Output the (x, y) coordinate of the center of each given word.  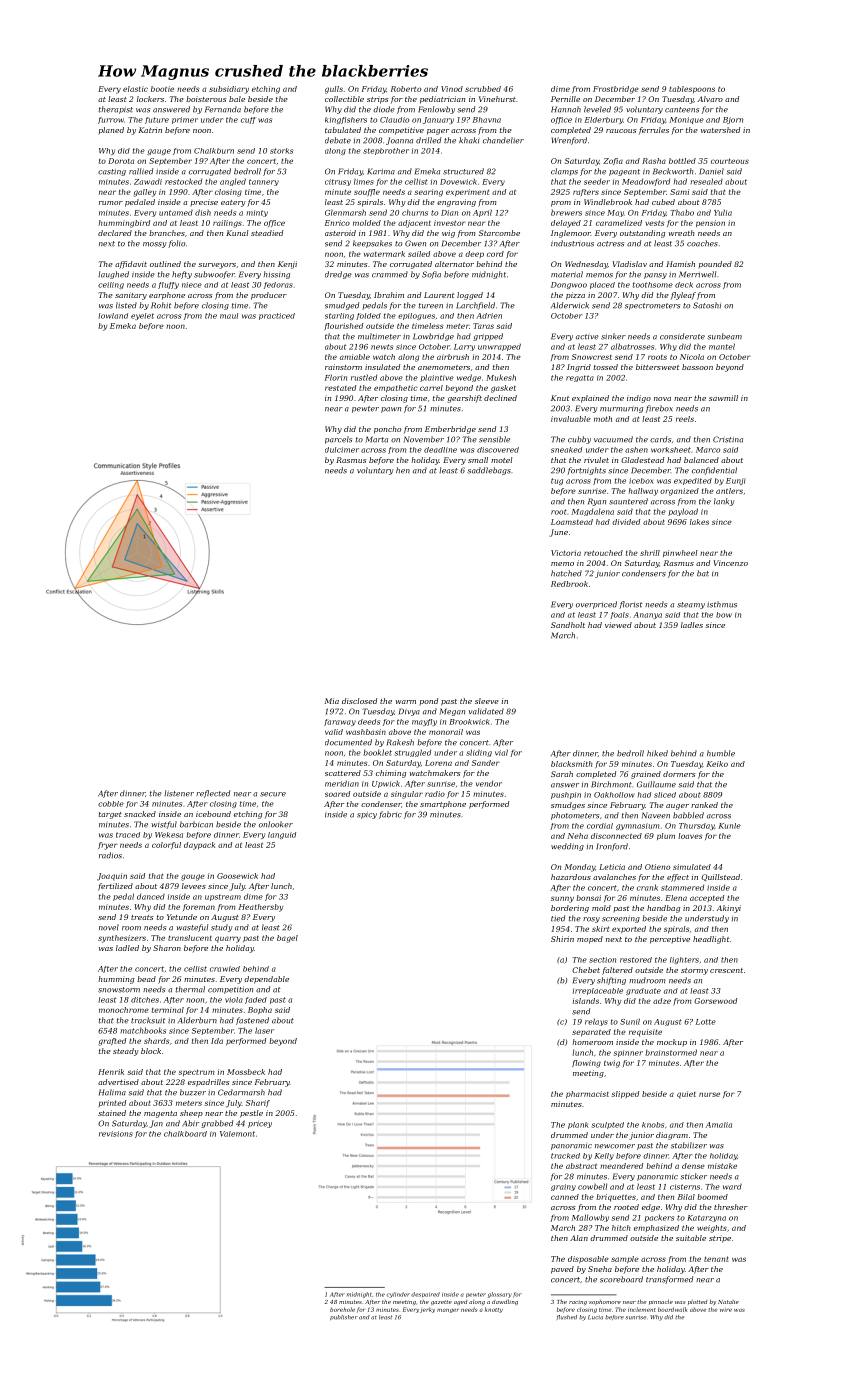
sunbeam (724, 336)
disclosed (359, 701)
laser (264, 1030)
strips (378, 100)
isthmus (722, 604)
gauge (159, 152)
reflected (213, 794)
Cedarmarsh (241, 1092)
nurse (709, 1094)
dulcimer (342, 450)
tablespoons (692, 89)
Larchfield (475, 306)
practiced (277, 316)
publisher (344, 1317)
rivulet (596, 460)
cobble (111, 804)
